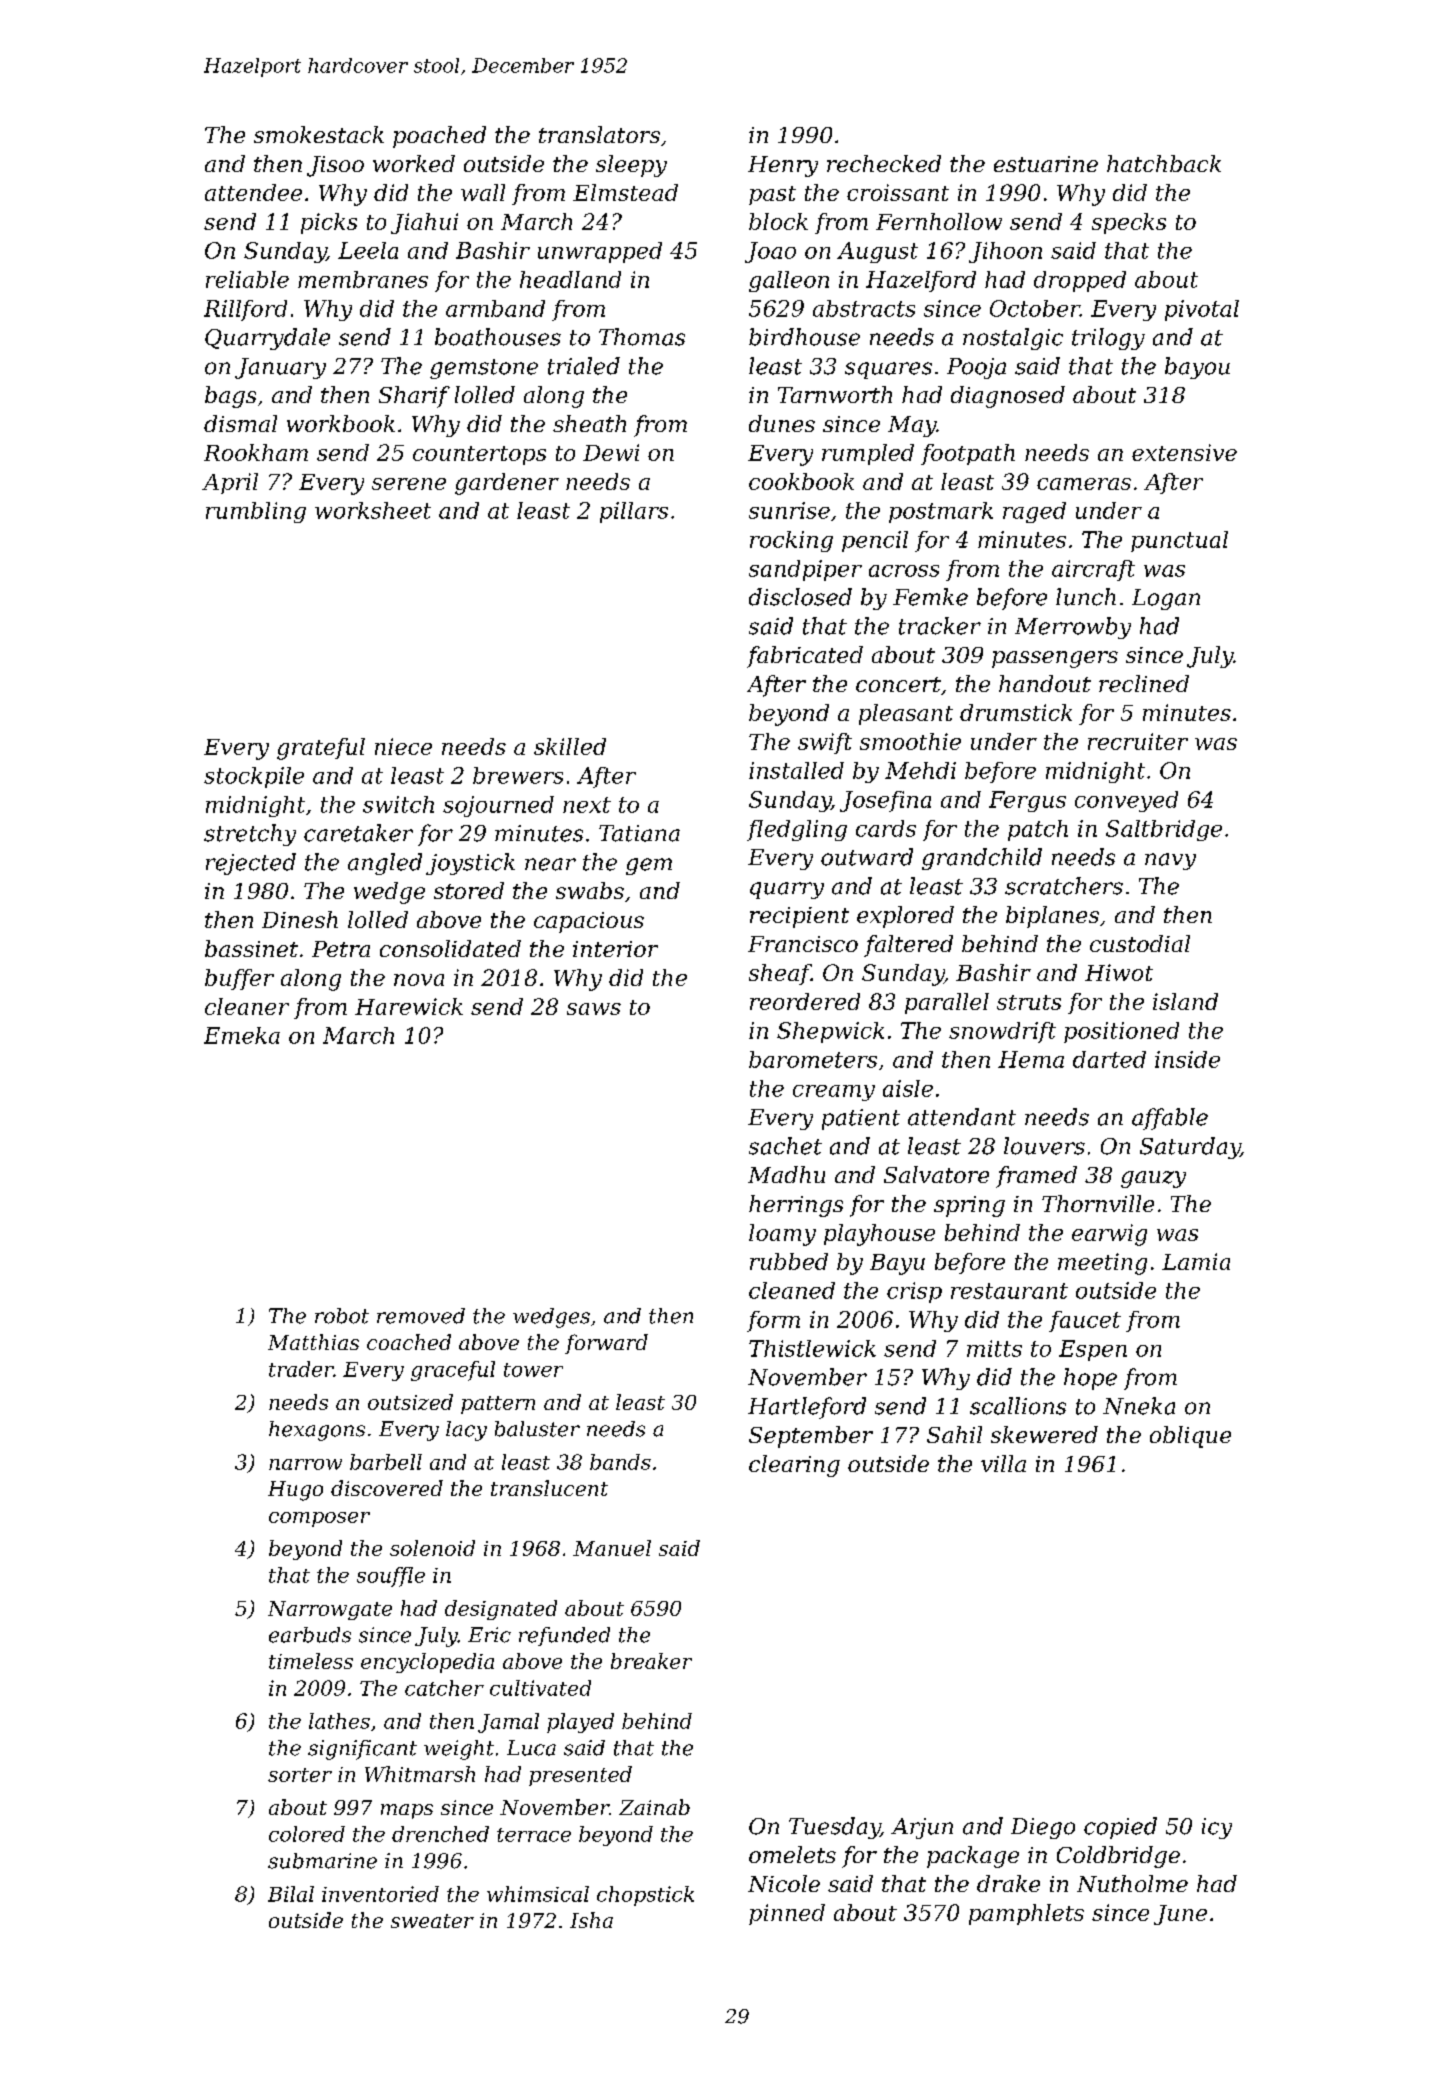 Image resolution: width=1450 pixels, height=2100 pixels. What do you see at coordinates (594, 1009) in the document?
I see `saws` at bounding box center [594, 1009].
